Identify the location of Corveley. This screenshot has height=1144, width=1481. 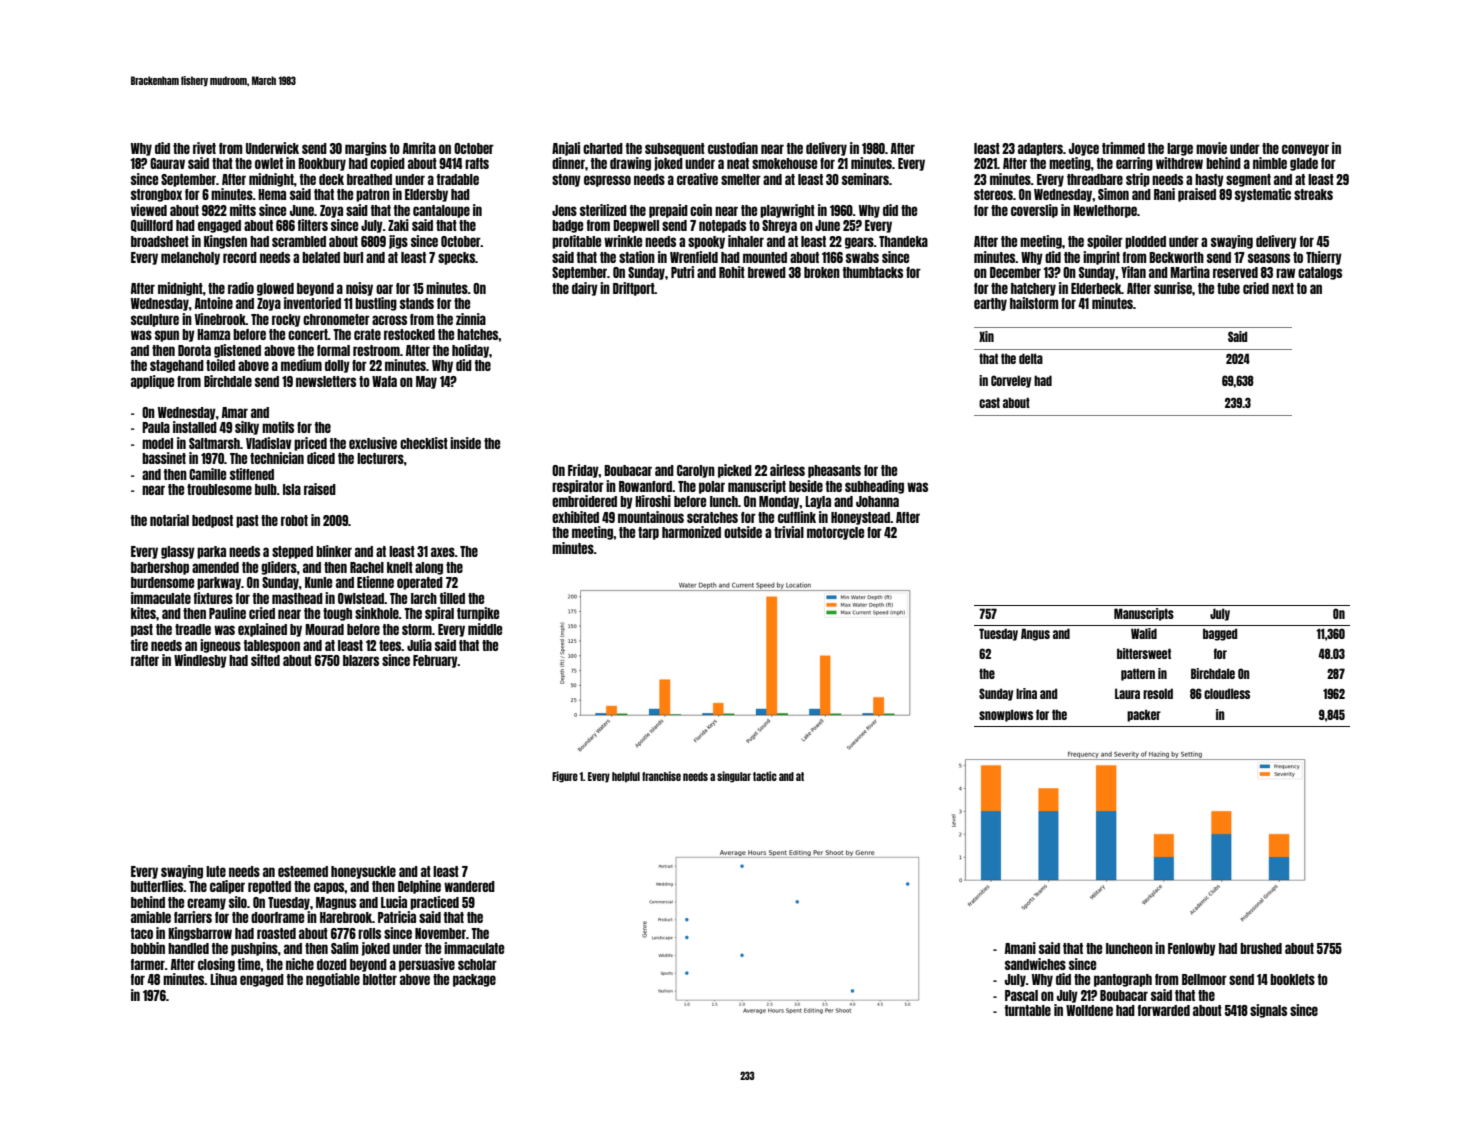
(1011, 381).
